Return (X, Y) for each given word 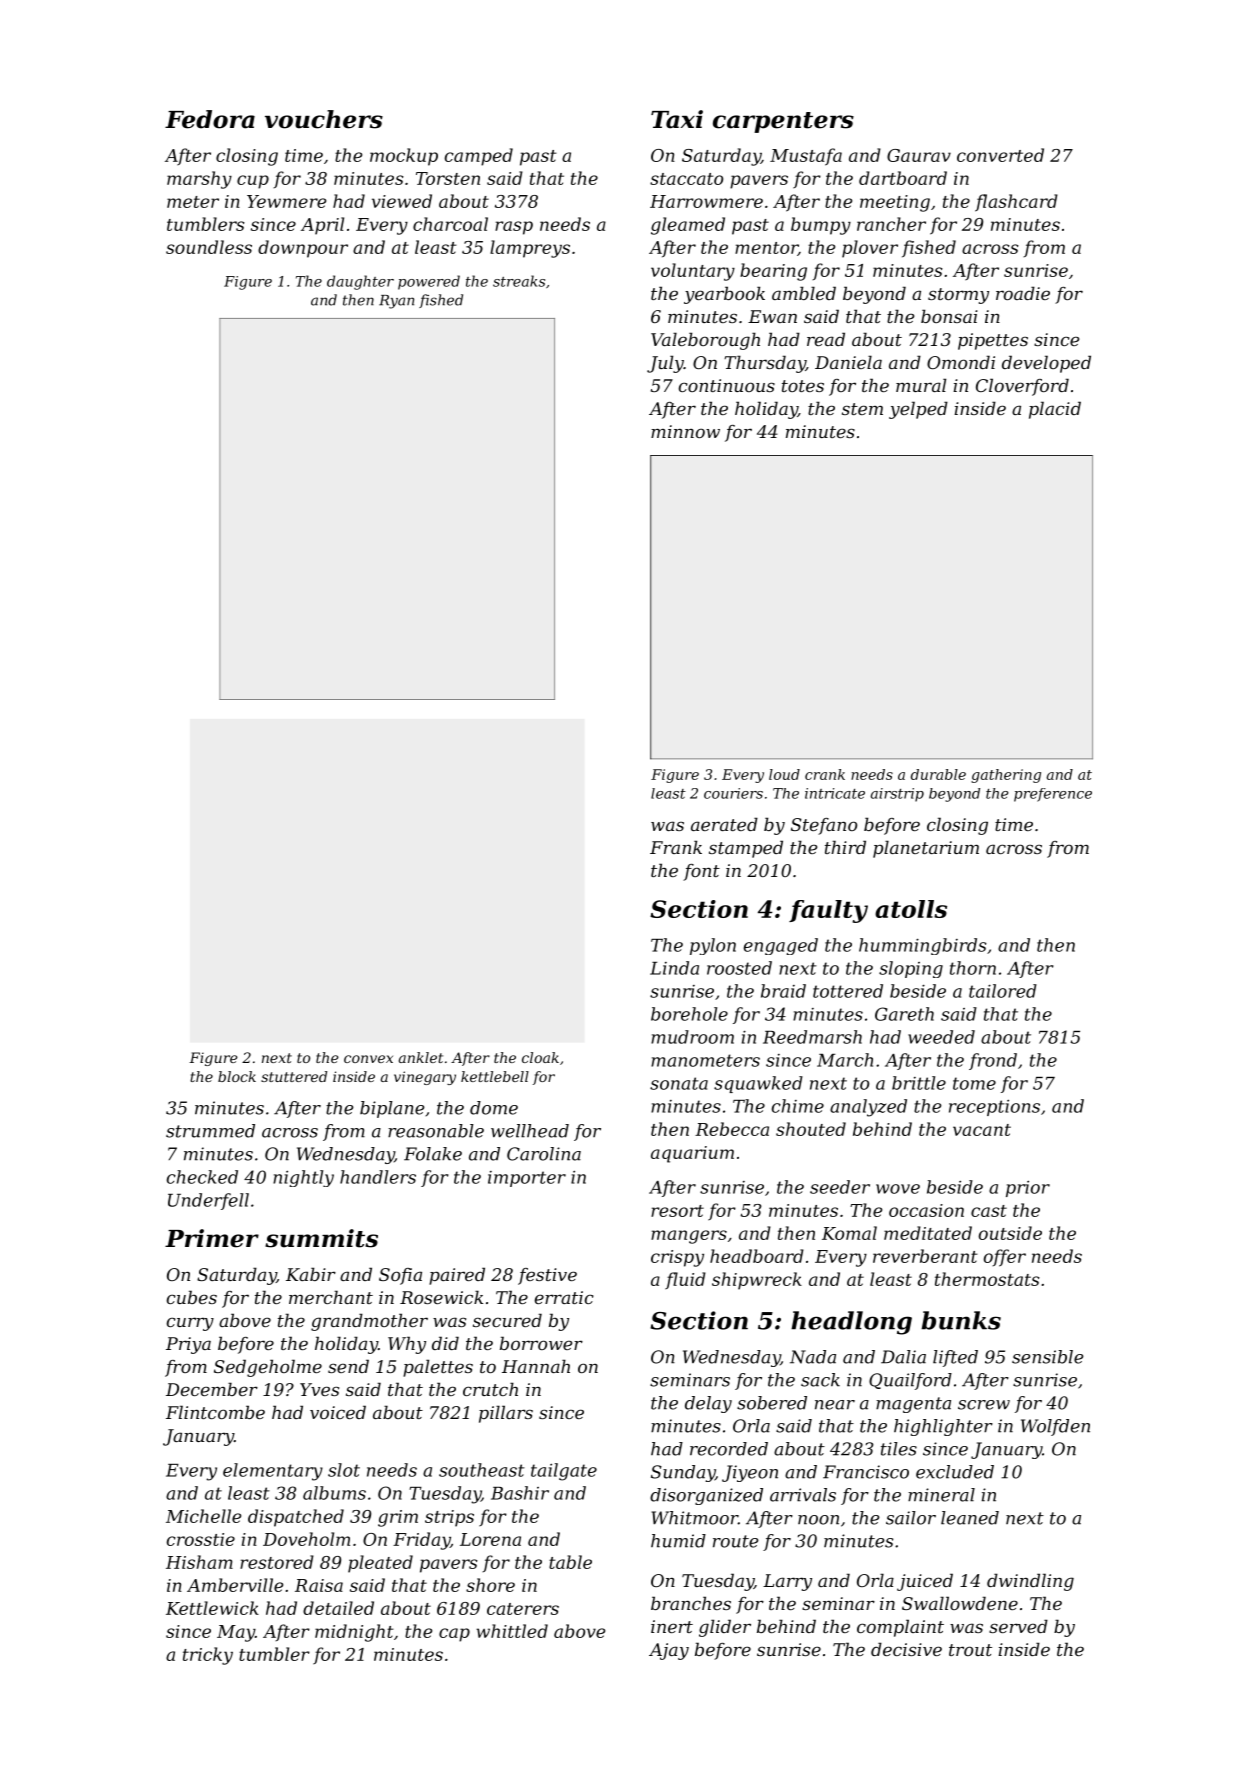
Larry (787, 1582)
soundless (209, 247)
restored (277, 1562)
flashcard (1016, 203)
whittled (512, 1631)
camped (479, 157)
